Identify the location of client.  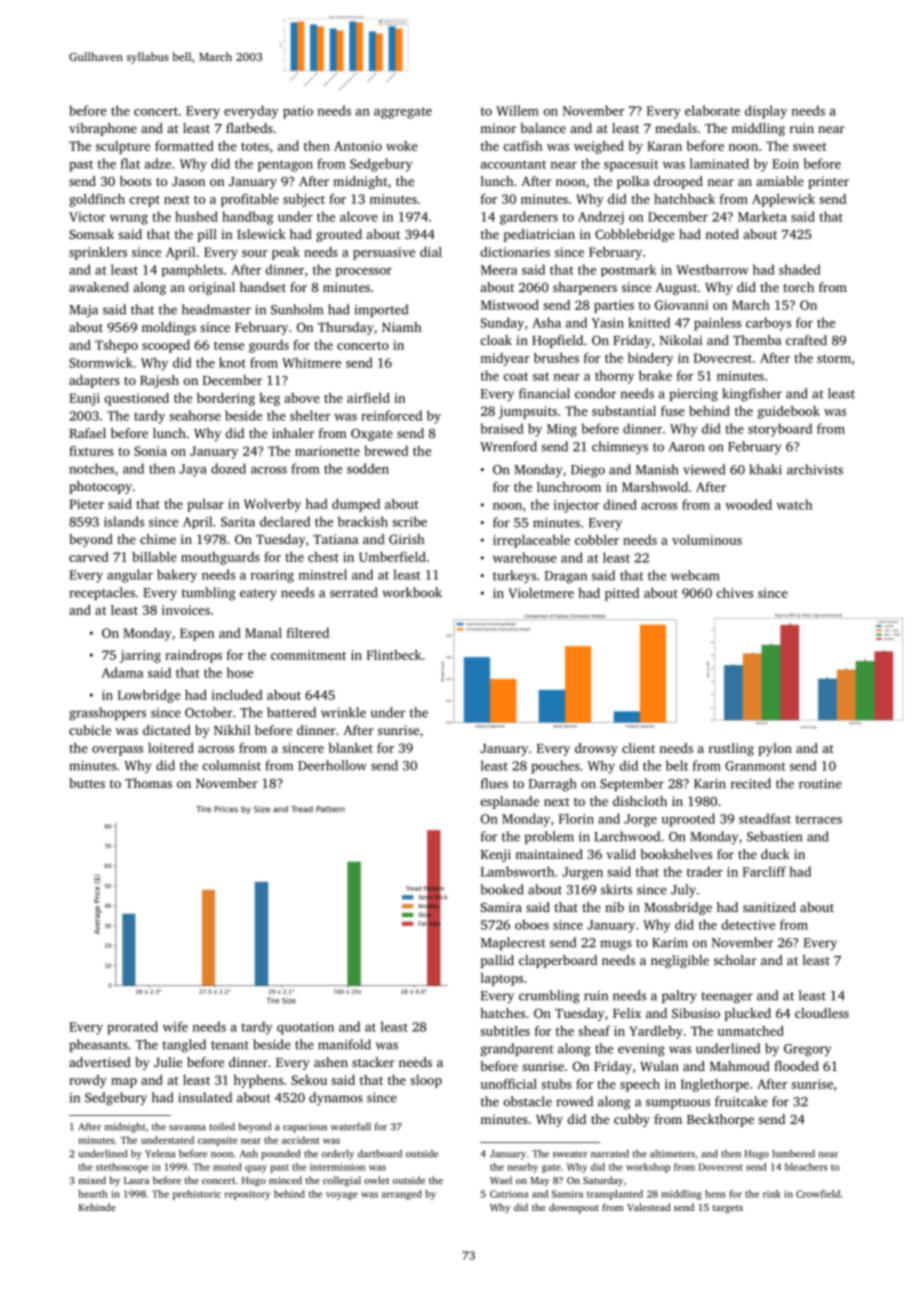
(638, 748).
